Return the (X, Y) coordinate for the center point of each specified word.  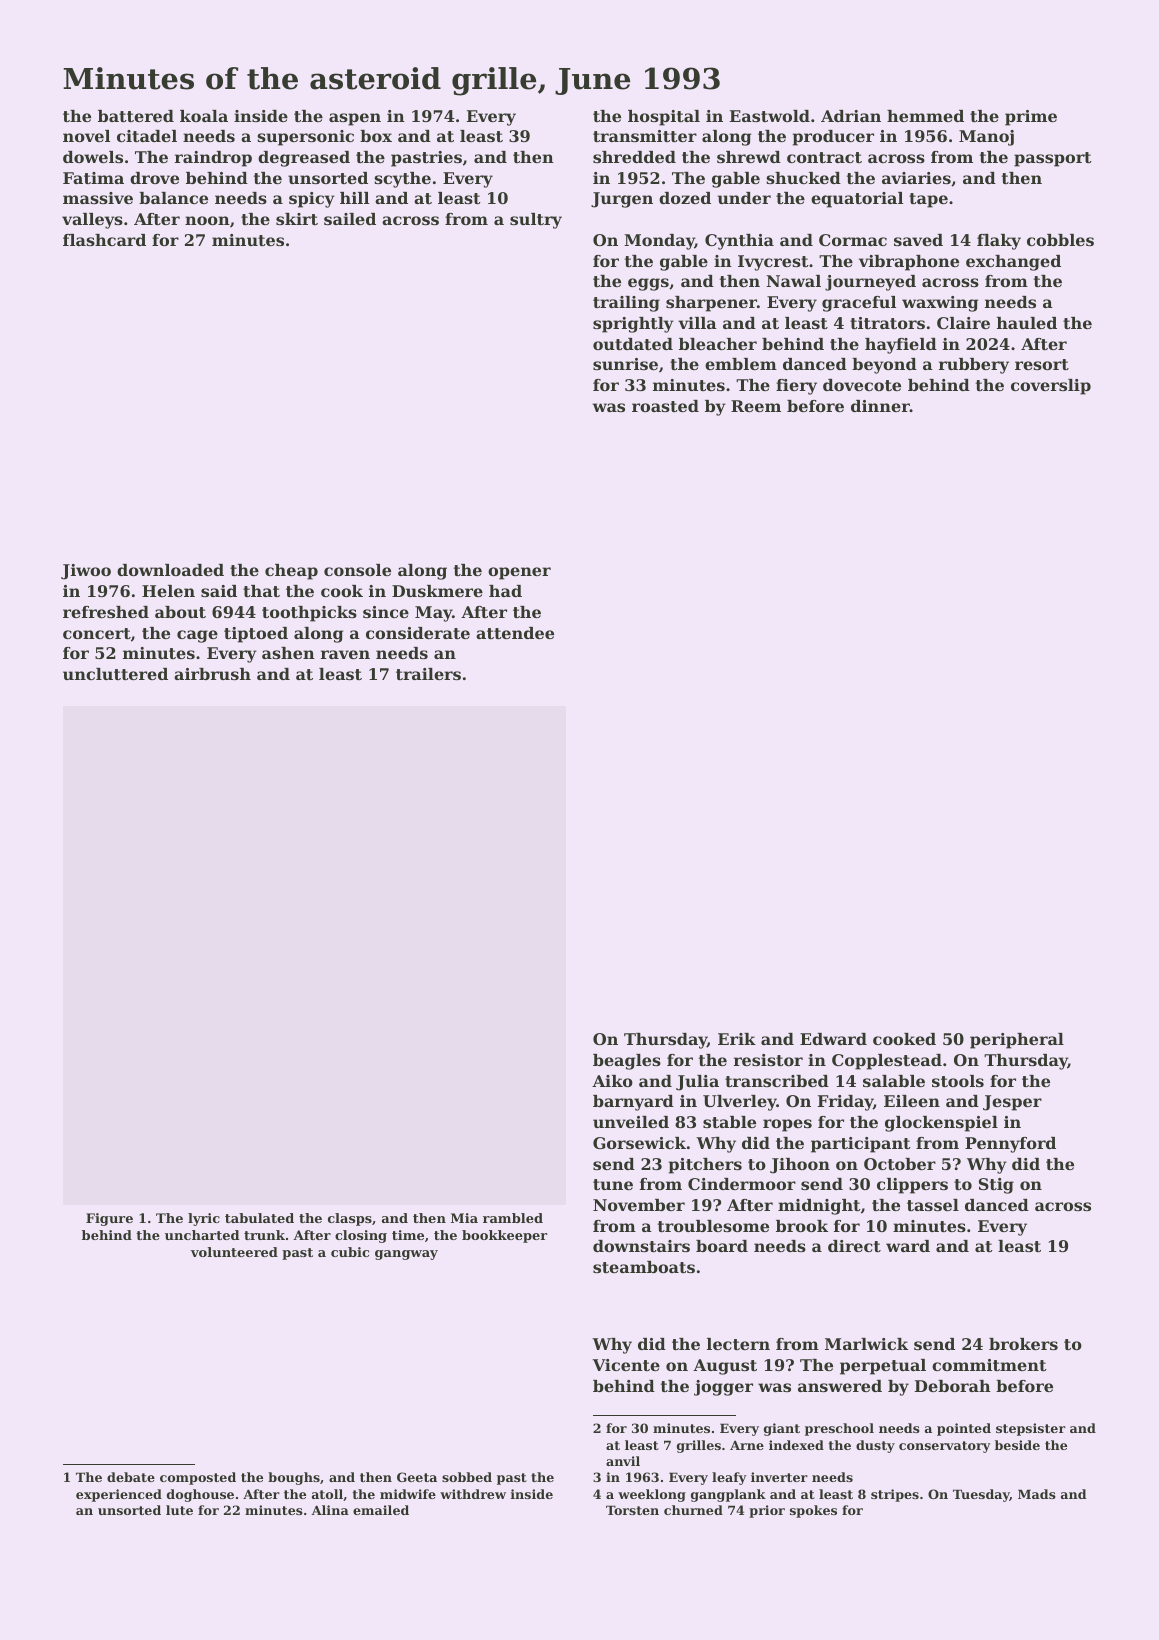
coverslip (1051, 387)
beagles (627, 1062)
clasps (350, 1219)
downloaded (170, 570)
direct (854, 1246)
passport (1052, 159)
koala (204, 116)
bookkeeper (504, 1236)
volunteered (234, 1252)
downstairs (641, 1246)
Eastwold (770, 116)
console (357, 570)
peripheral (1017, 1041)
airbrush (212, 674)
